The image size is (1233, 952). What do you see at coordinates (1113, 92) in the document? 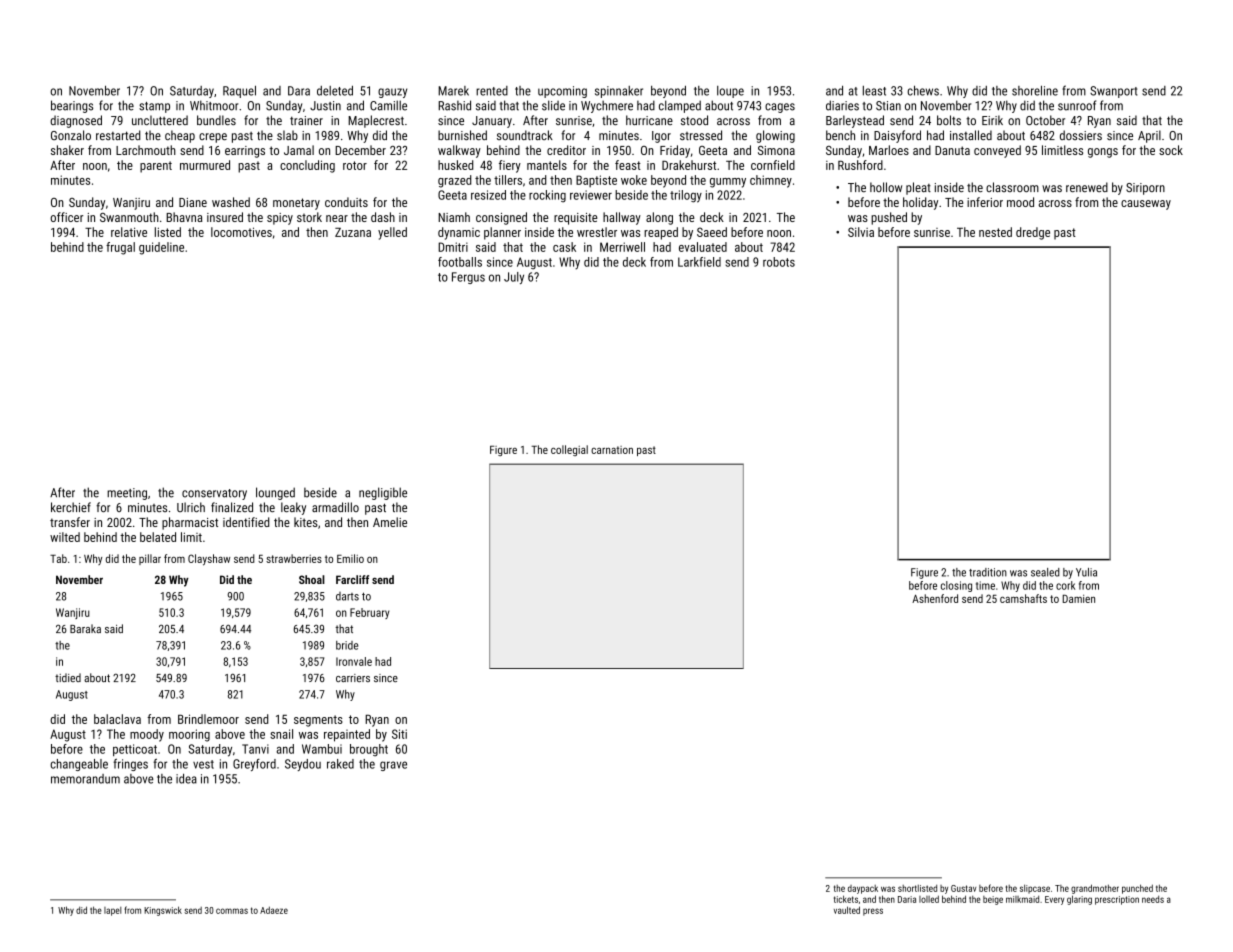
I see `Swanport` at bounding box center [1113, 92].
